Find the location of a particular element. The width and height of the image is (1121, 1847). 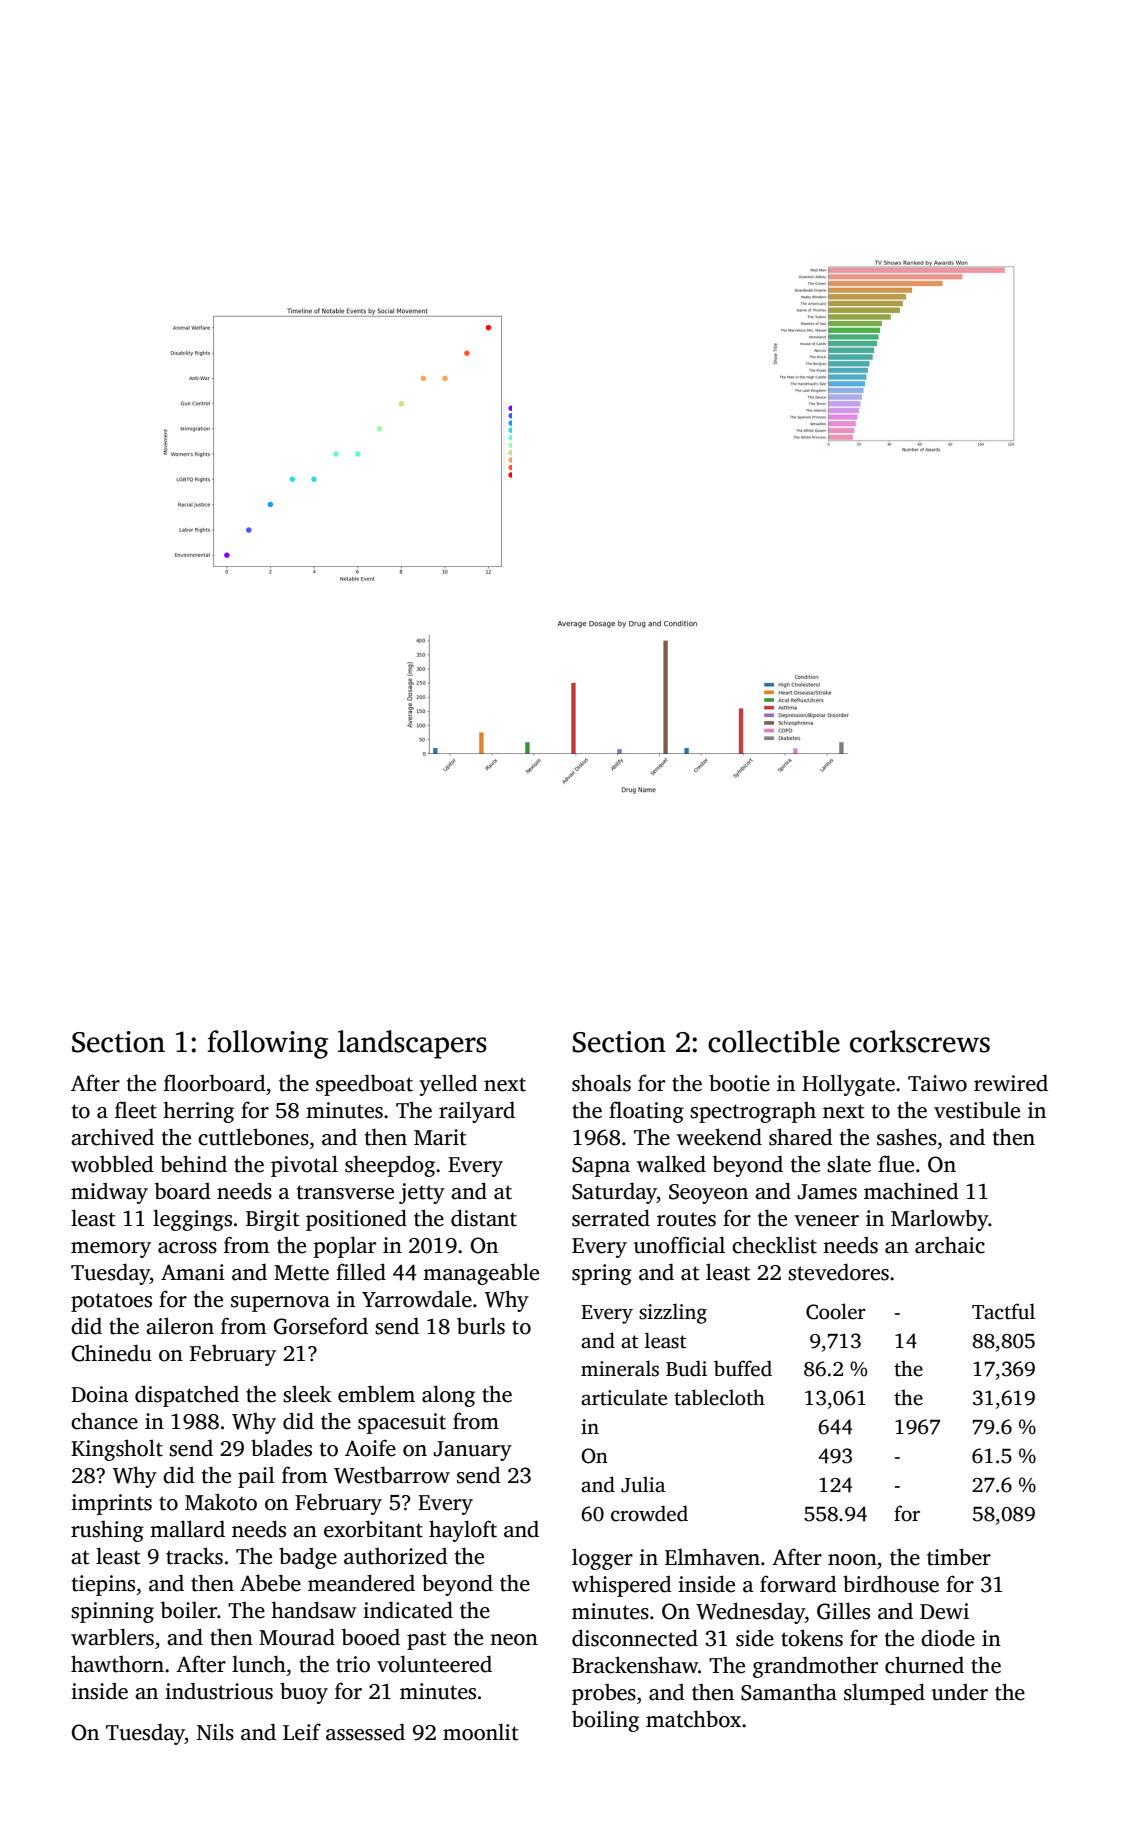

Nils is located at coordinates (215, 1732).
